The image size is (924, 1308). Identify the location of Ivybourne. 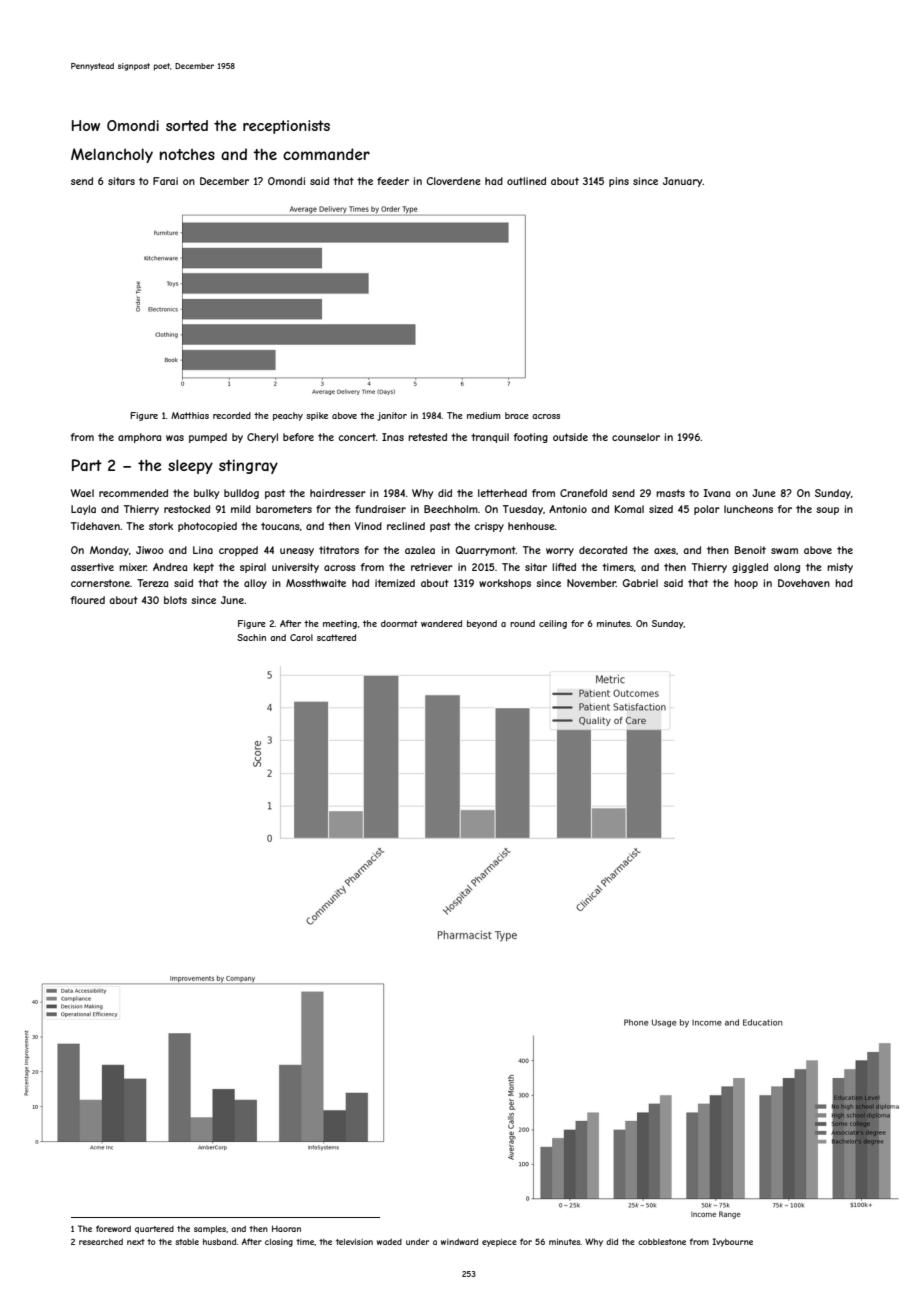
(732, 1242).
